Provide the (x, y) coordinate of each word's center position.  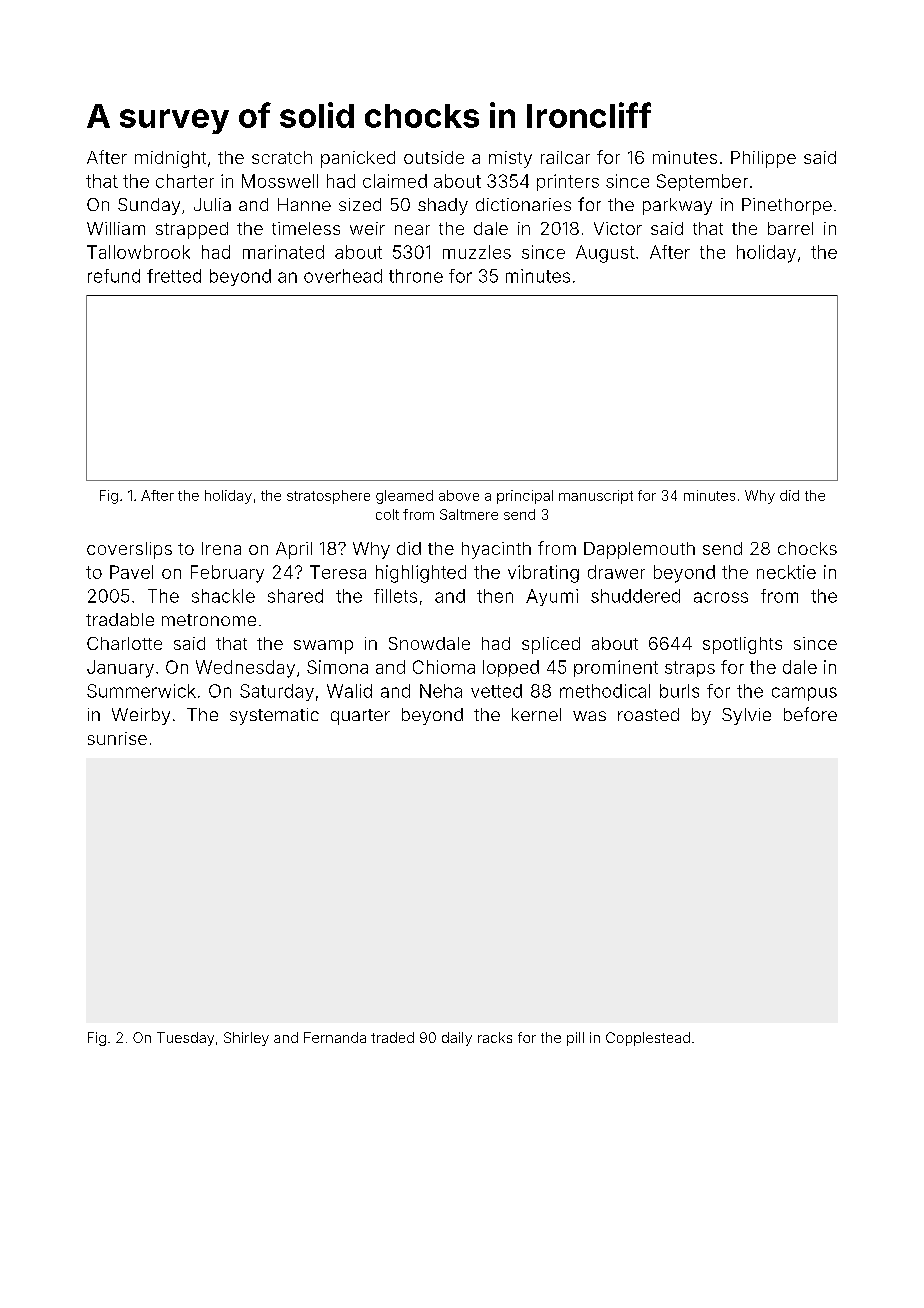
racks (495, 1037)
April (294, 550)
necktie (786, 572)
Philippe (763, 159)
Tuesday (185, 1039)
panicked (358, 159)
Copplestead (648, 1039)
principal (525, 497)
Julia (212, 204)
